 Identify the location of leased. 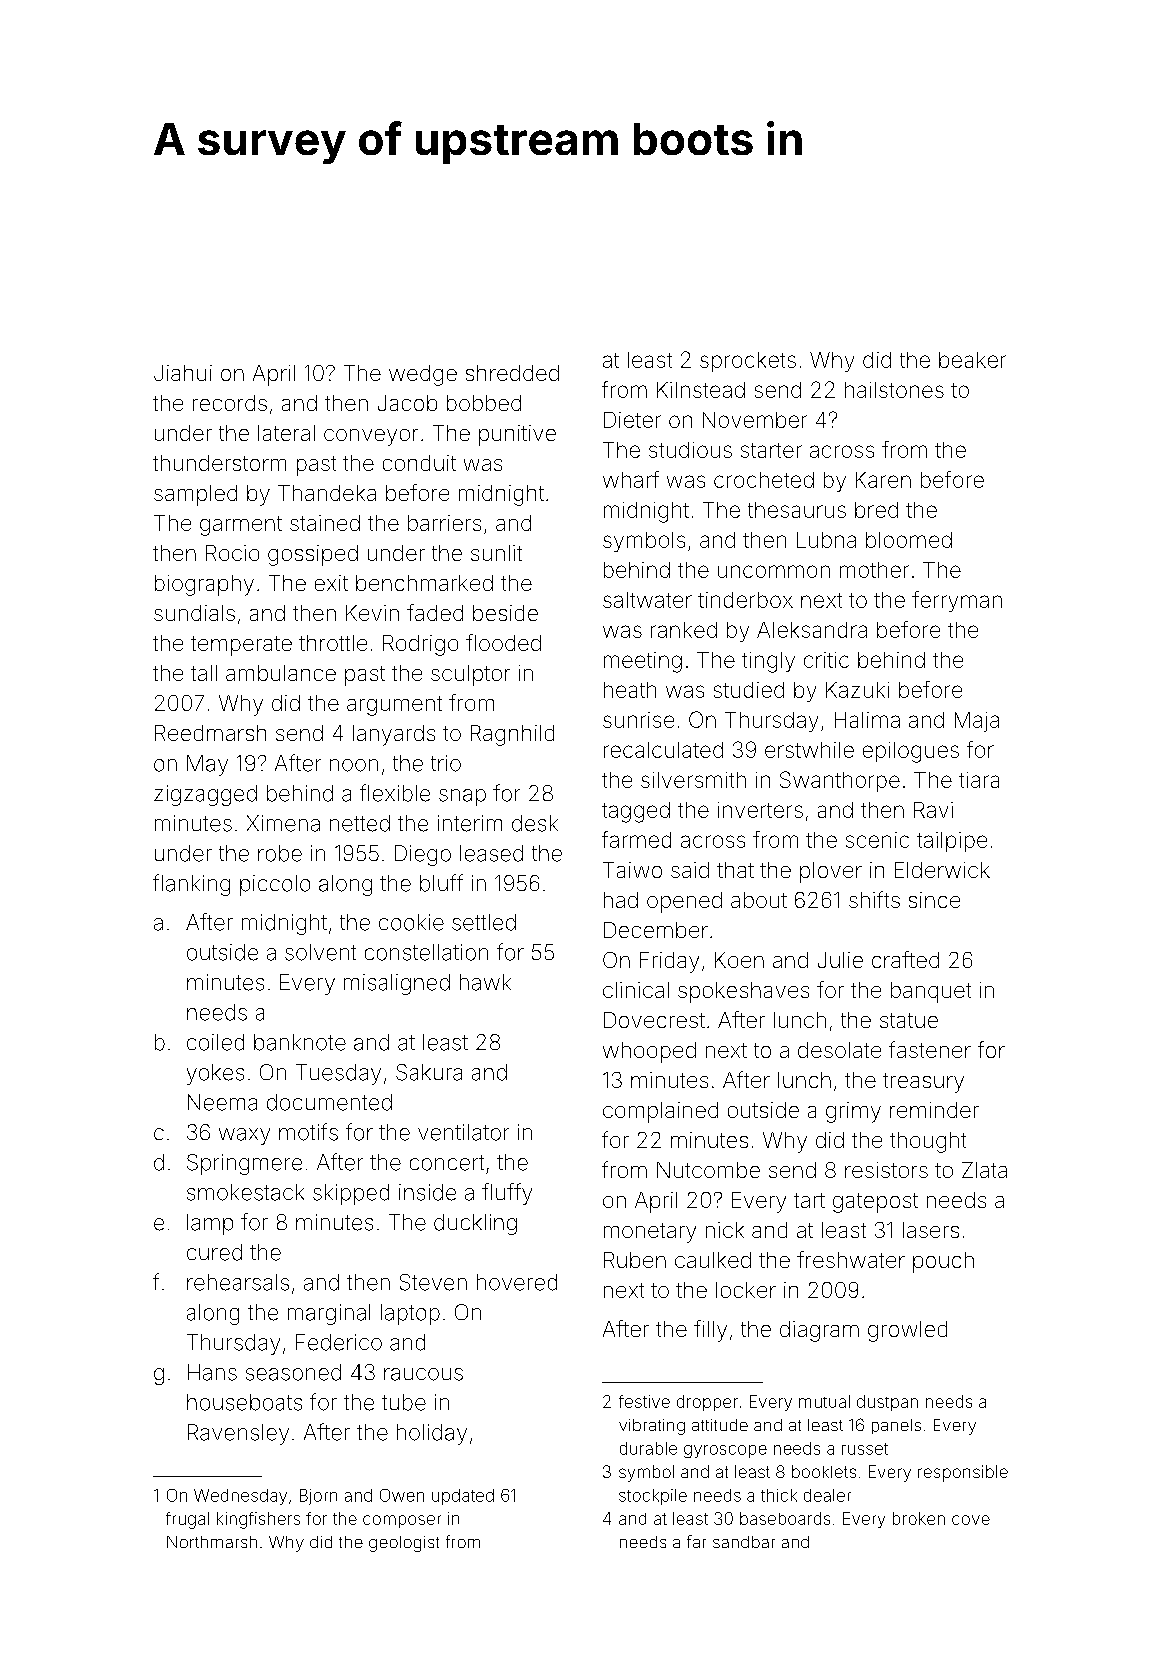
(491, 853).
